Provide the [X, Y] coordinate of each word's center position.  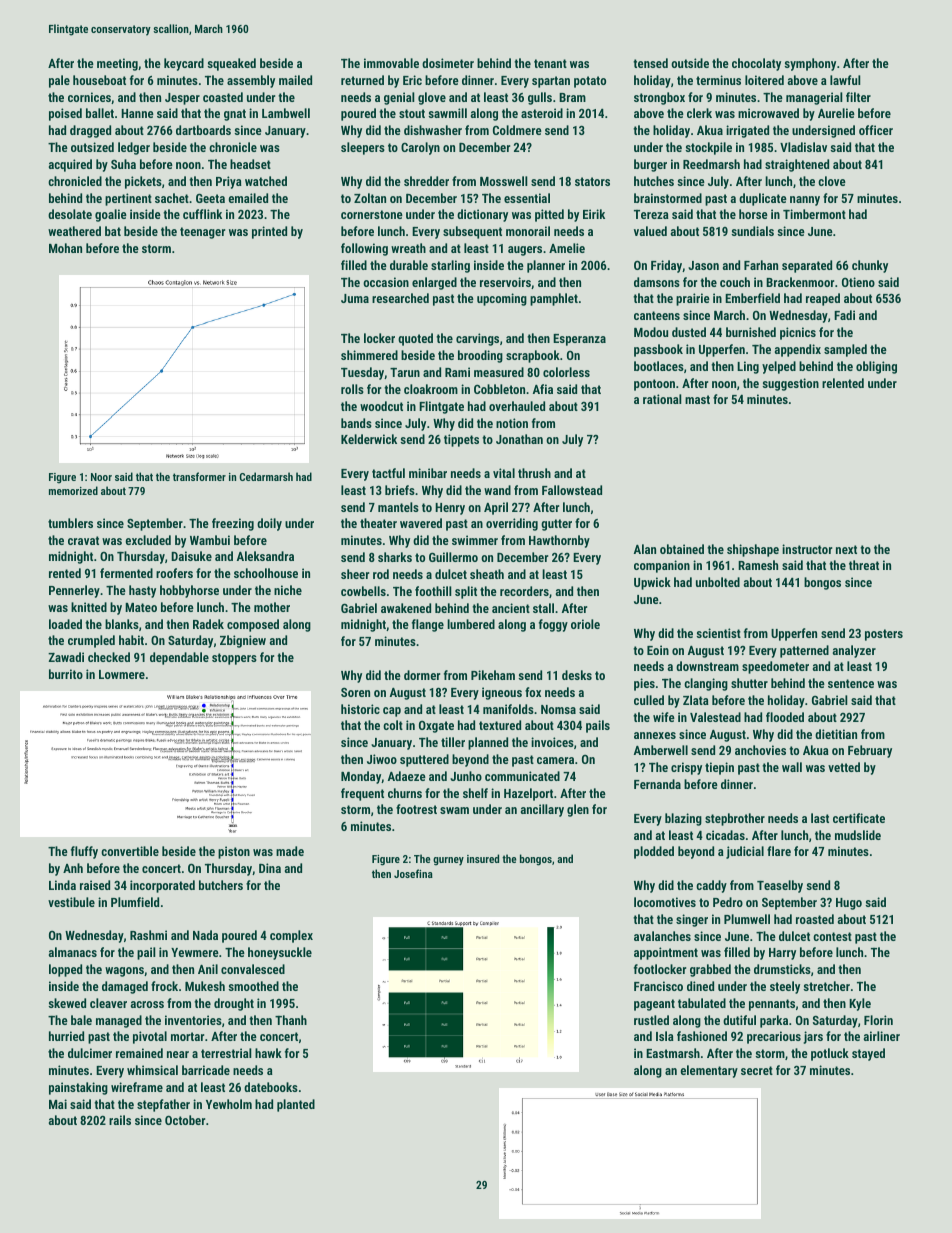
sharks [395, 557]
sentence [851, 683]
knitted [89, 607]
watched [266, 181]
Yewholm [229, 1104]
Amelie [567, 248]
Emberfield [752, 298]
